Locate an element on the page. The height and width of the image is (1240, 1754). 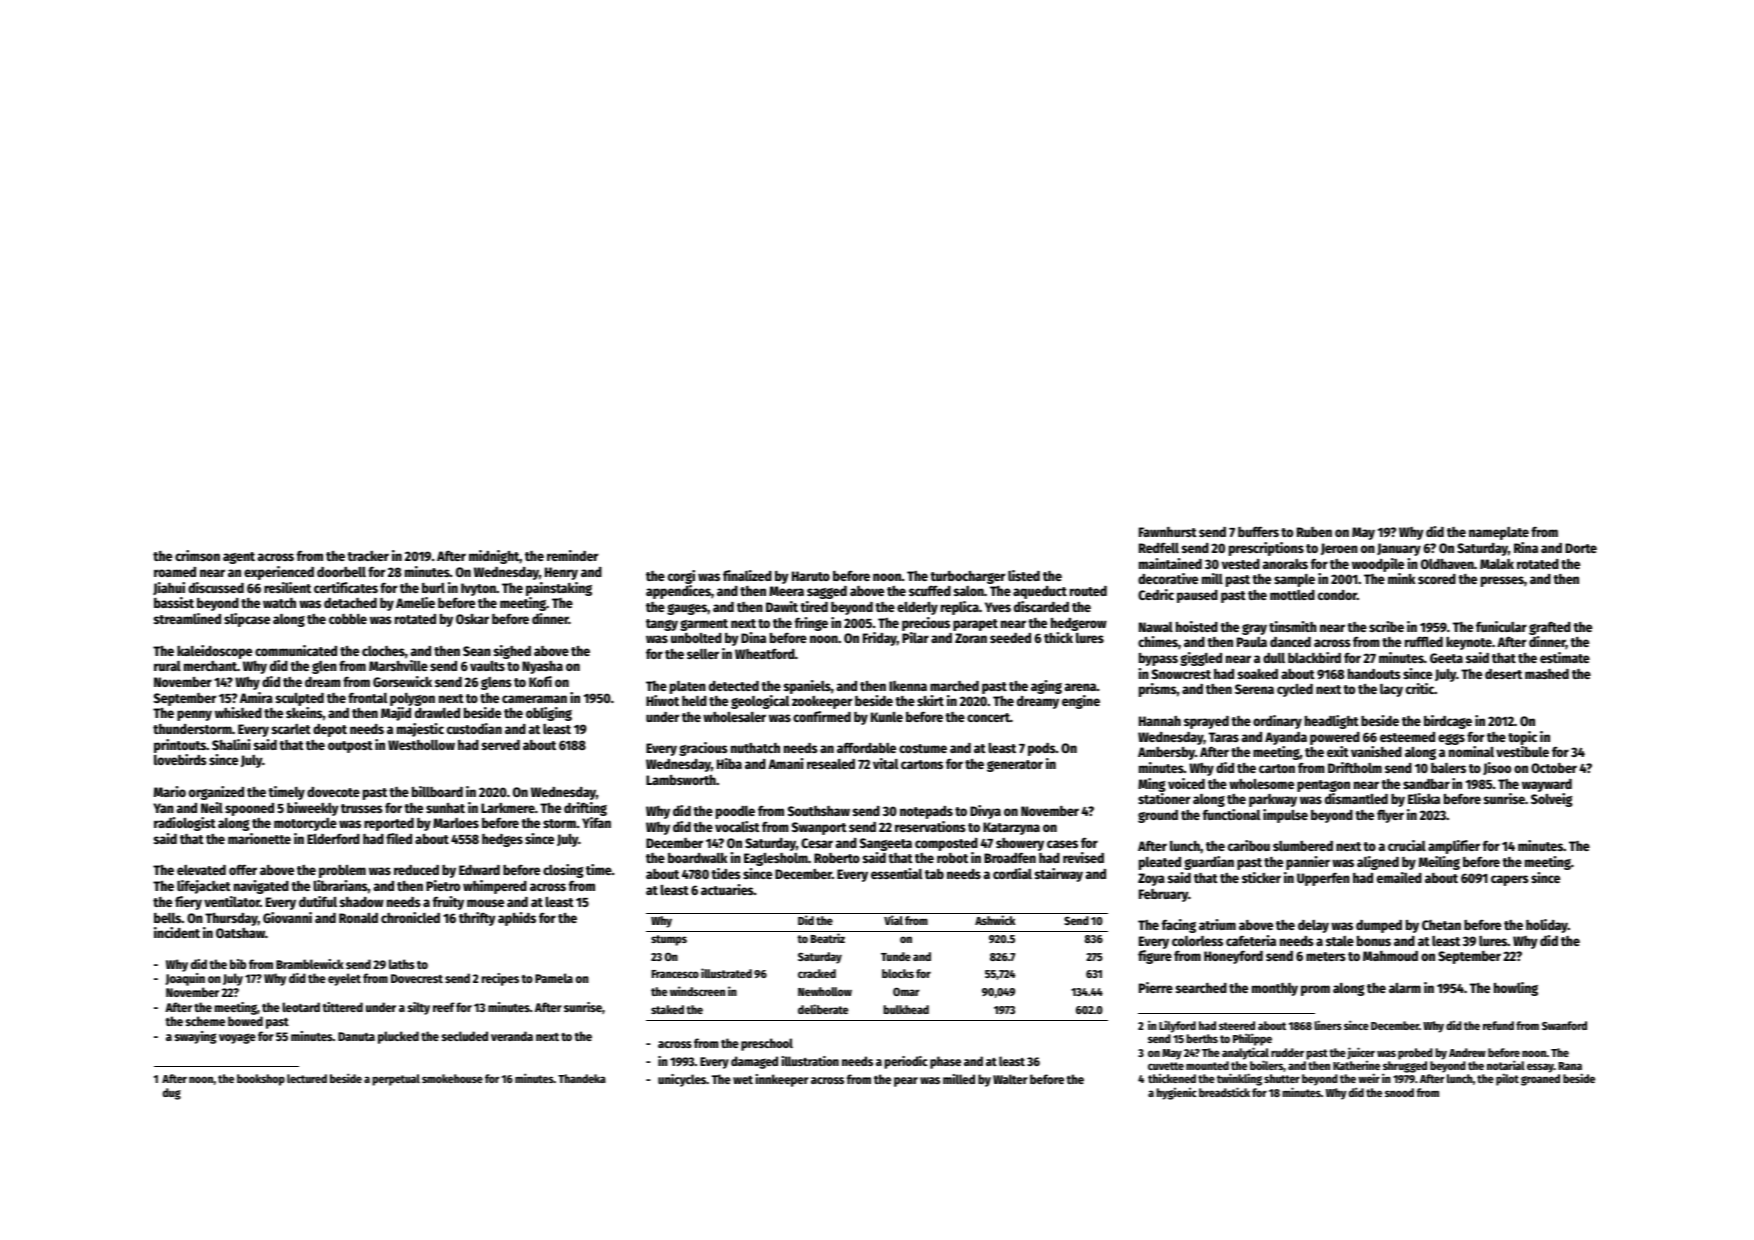
Omar is located at coordinates (906, 991).
